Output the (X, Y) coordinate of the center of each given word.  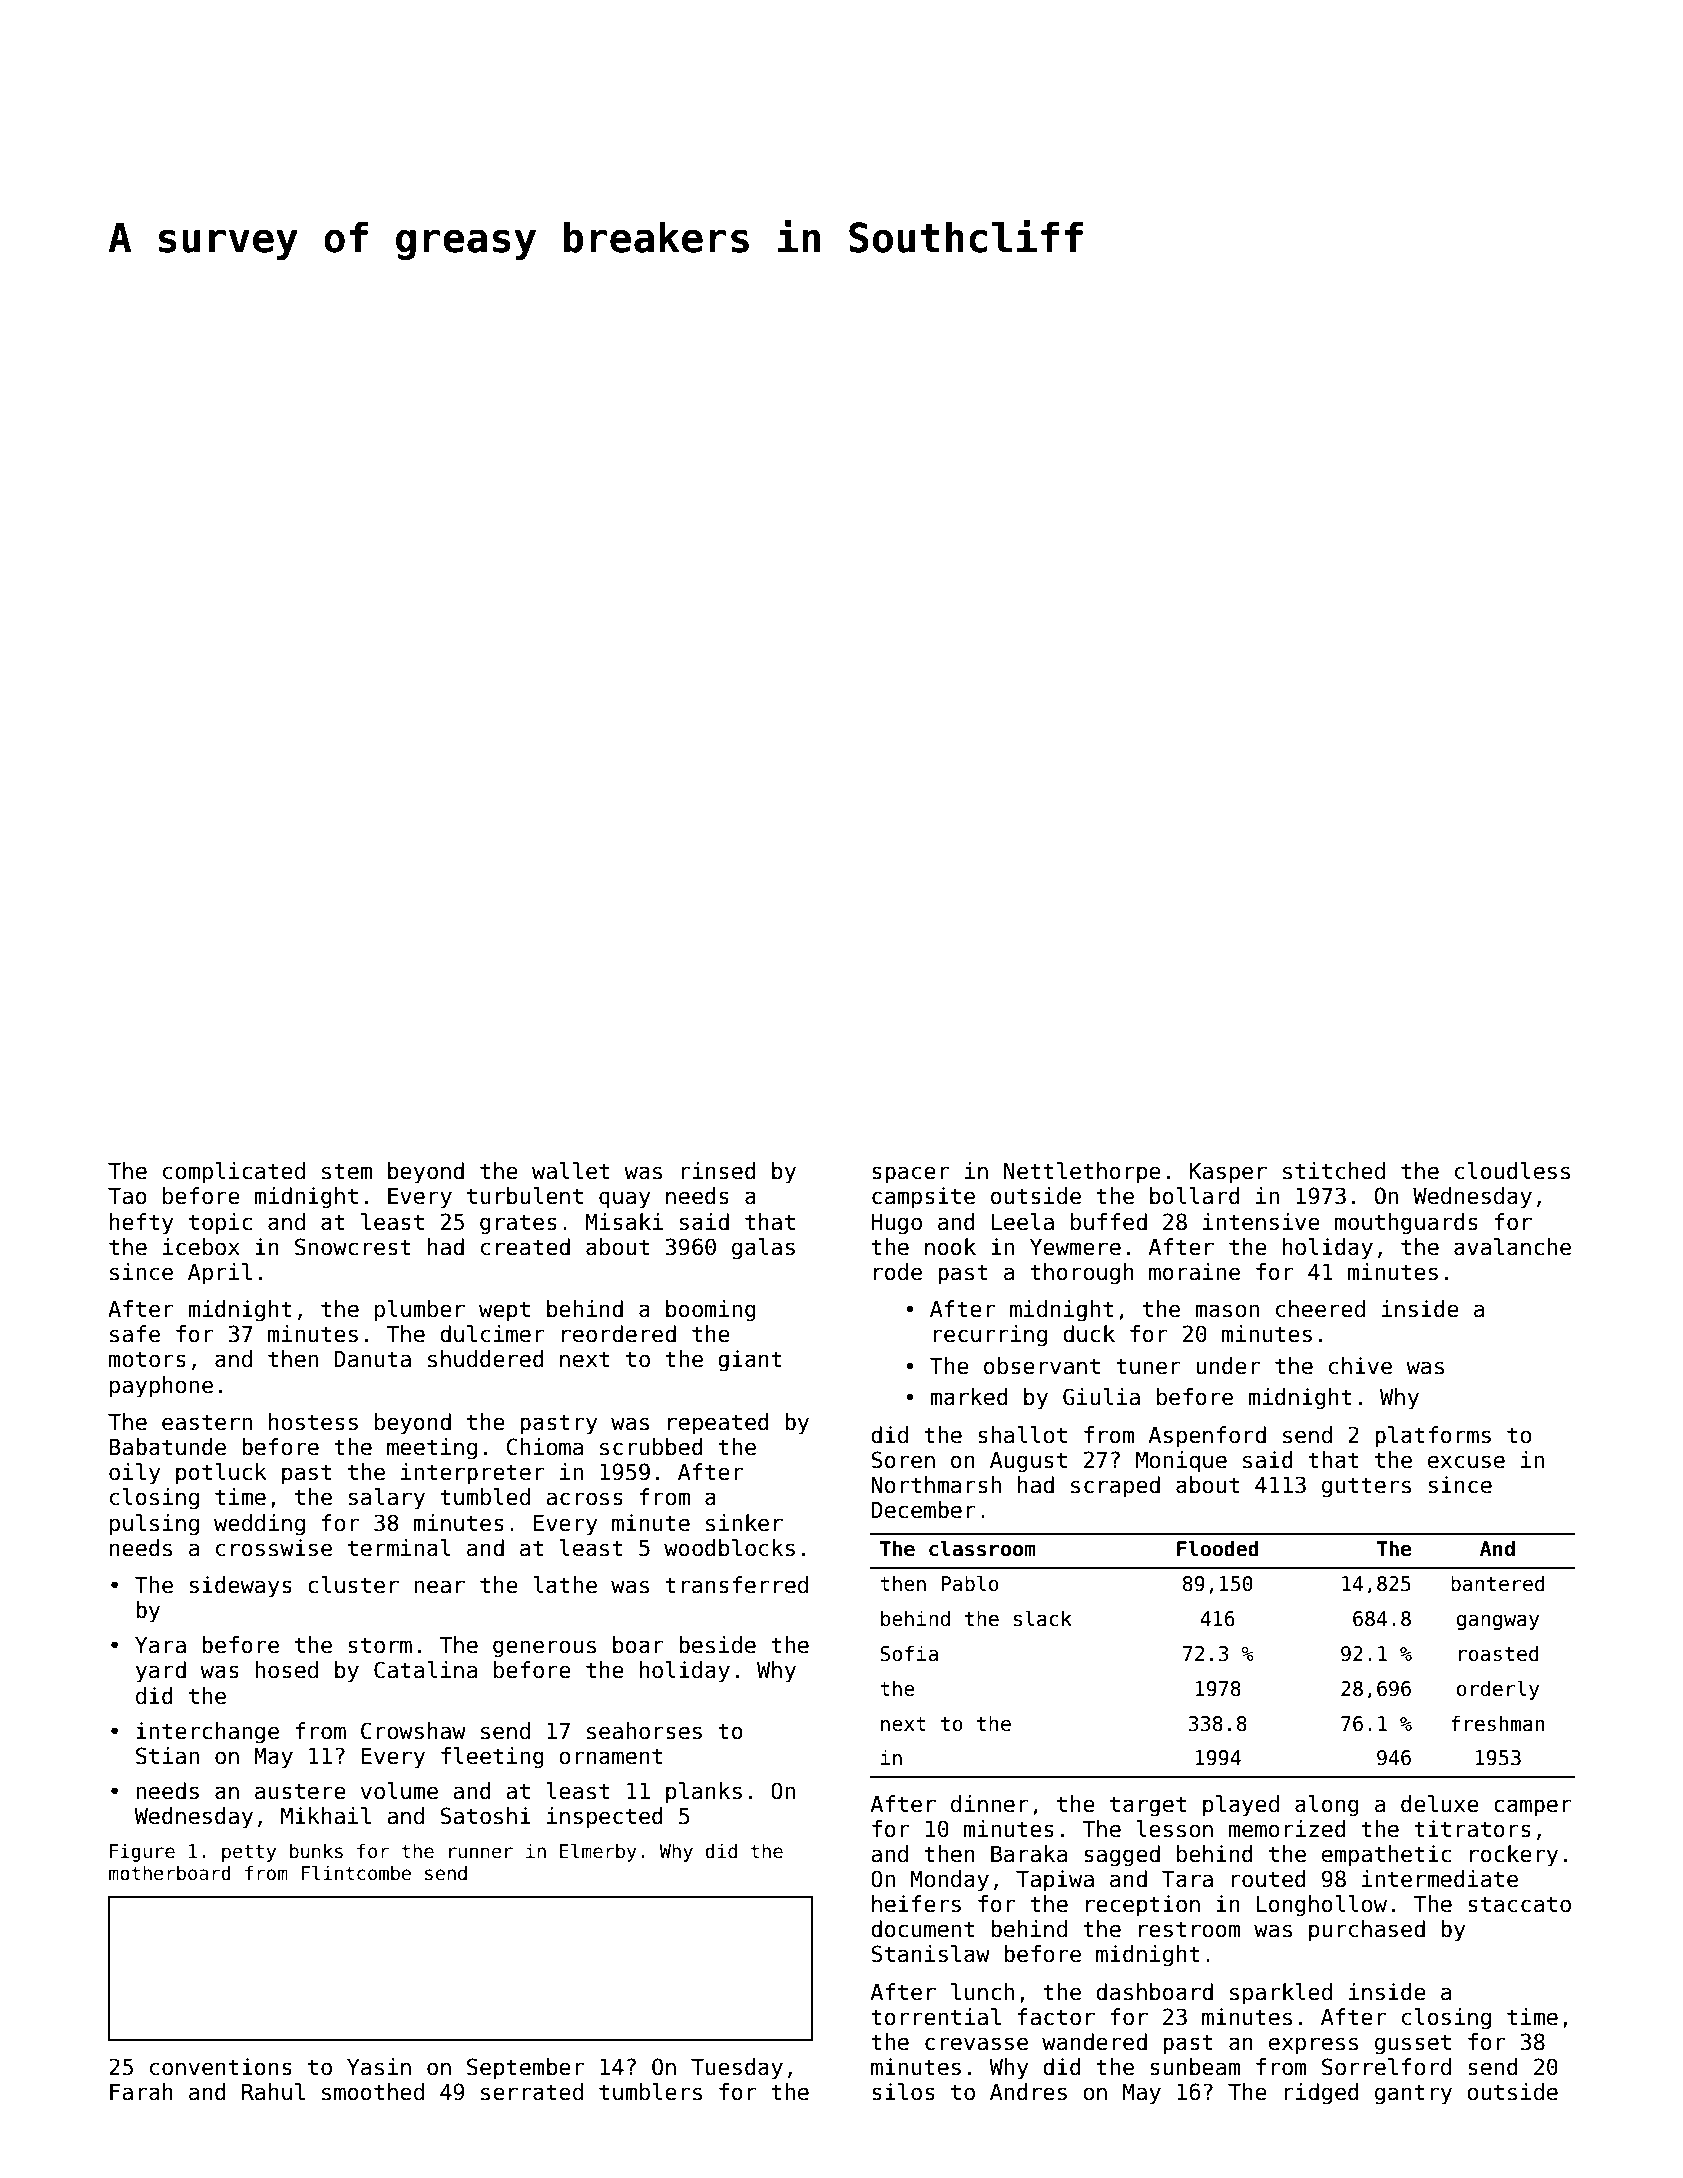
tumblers (650, 2092)
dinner (990, 1804)
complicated (234, 1173)
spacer (910, 1175)
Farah (141, 2092)
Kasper (1228, 1173)
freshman (1498, 1723)
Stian (167, 1756)
